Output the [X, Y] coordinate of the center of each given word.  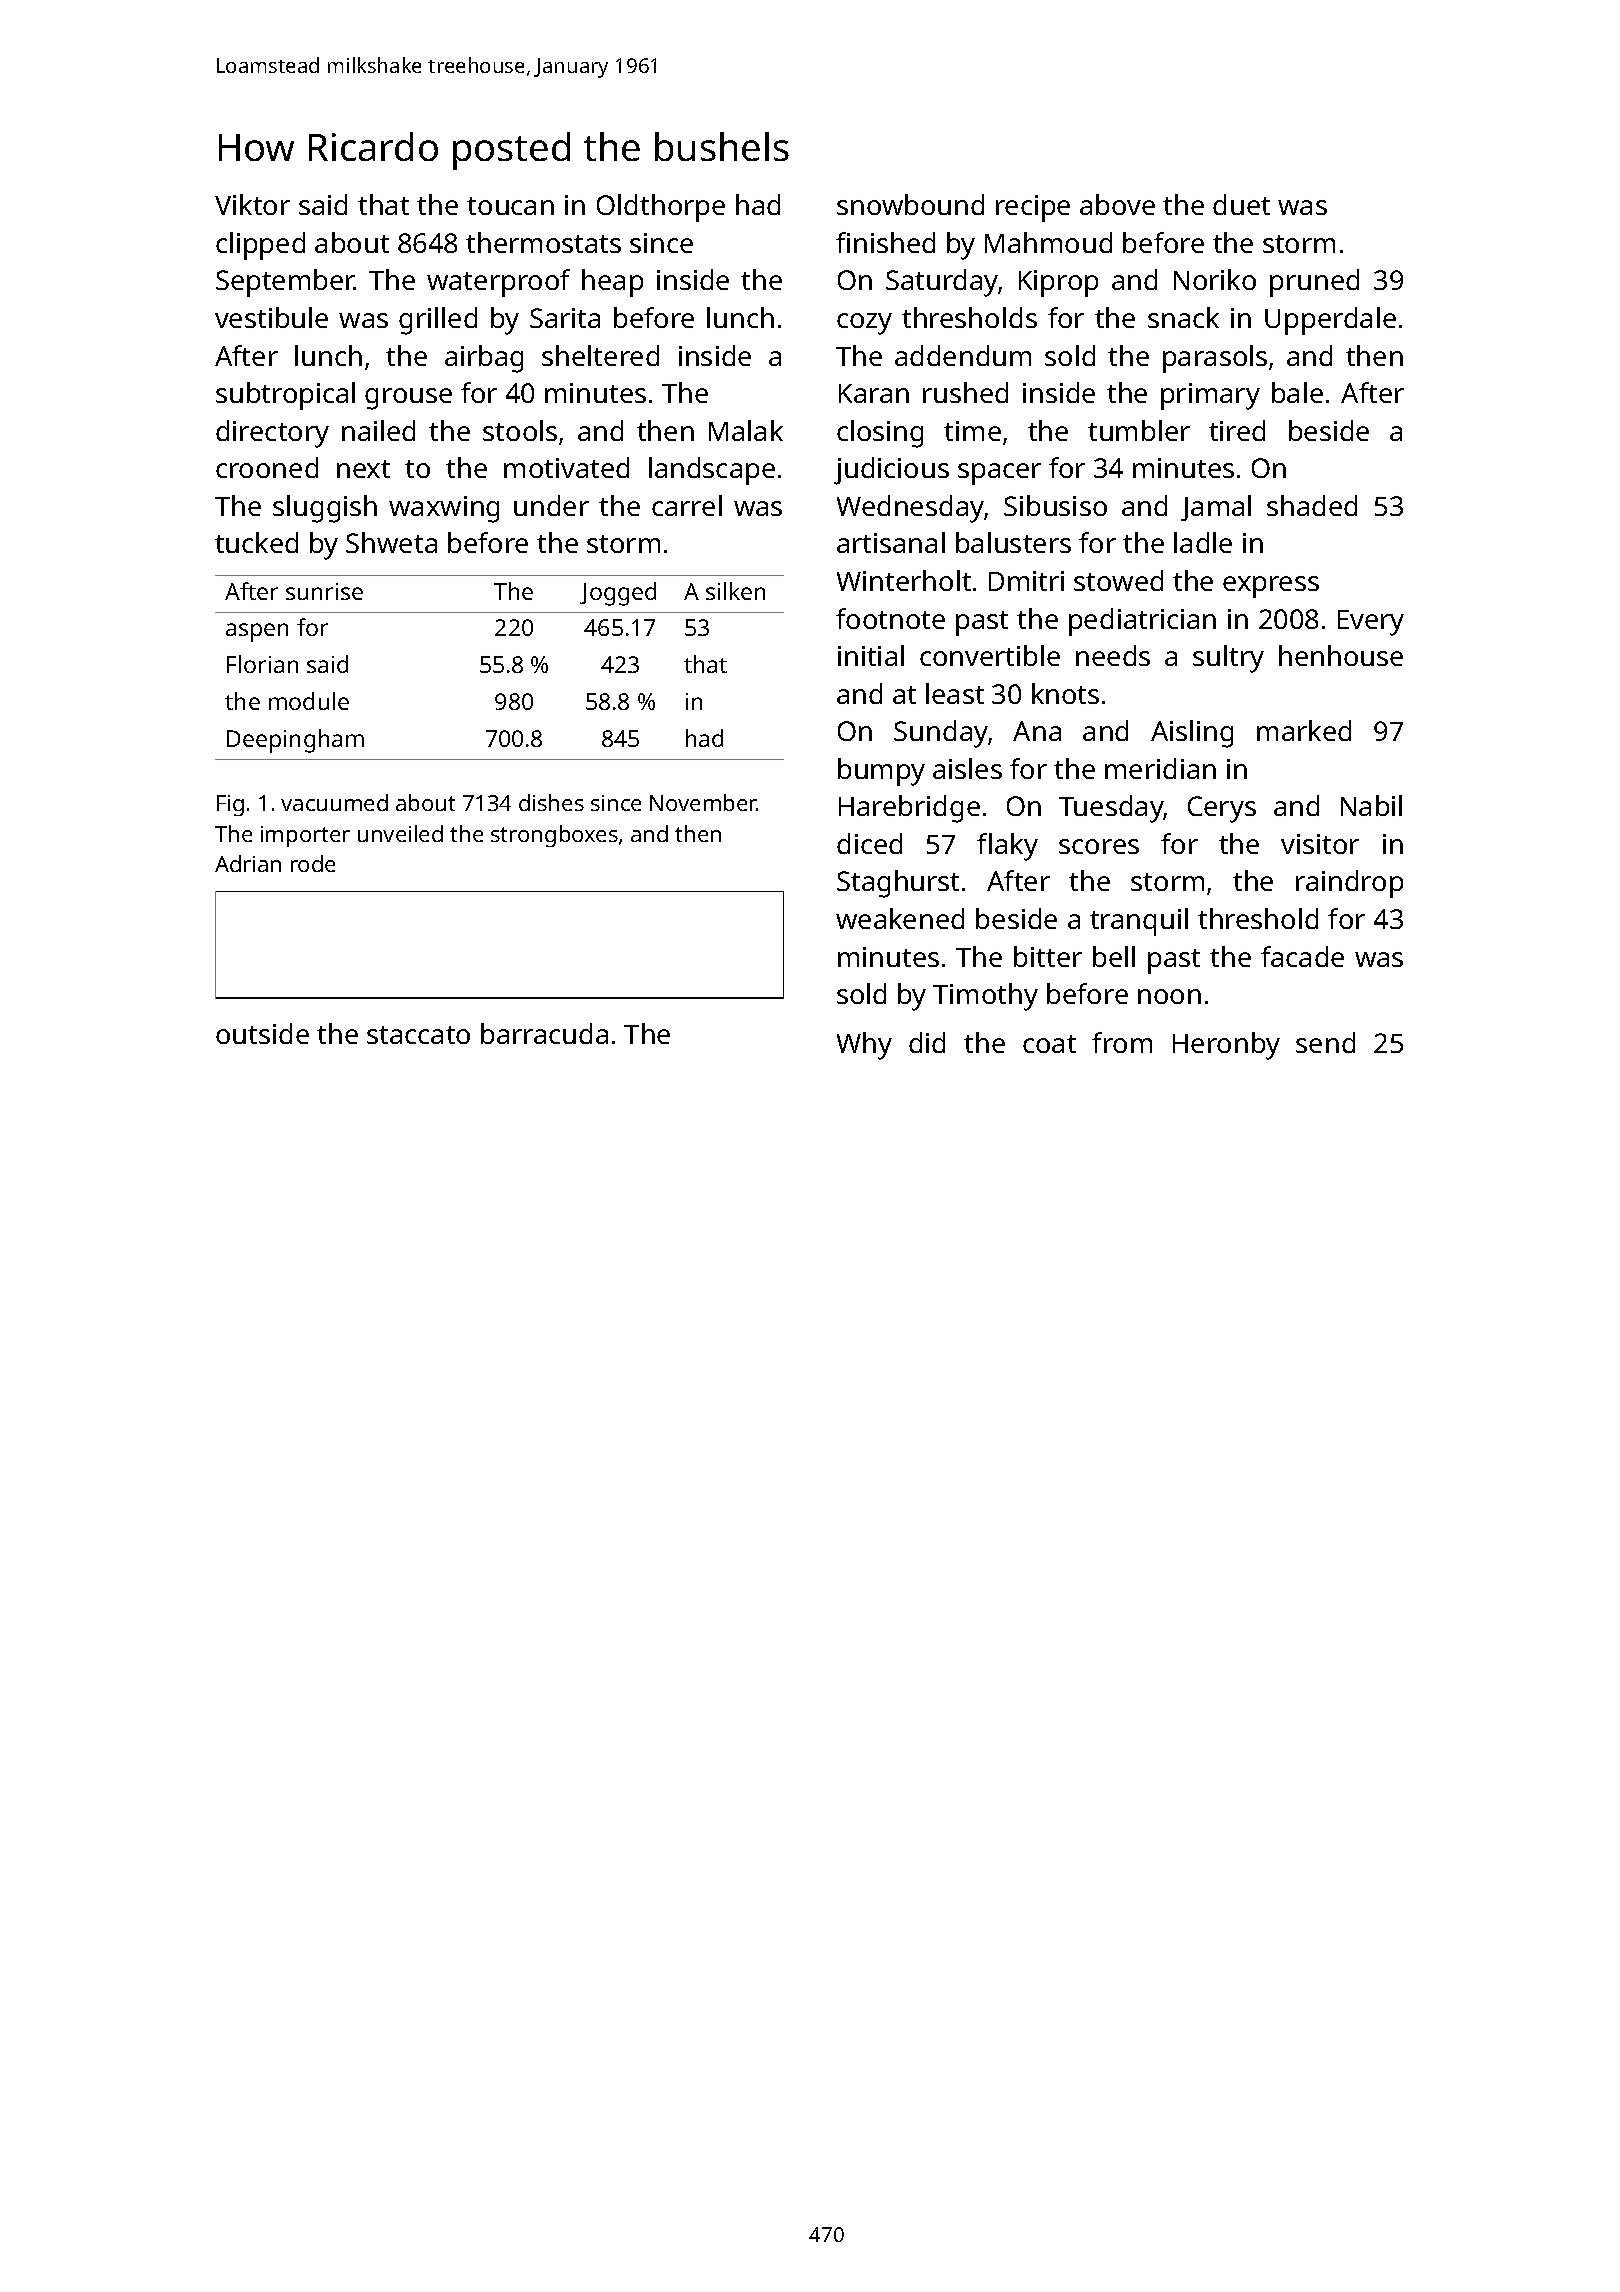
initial [871, 655]
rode [313, 863]
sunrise [324, 591]
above [1117, 204]
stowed [1118, 580]
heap [612, 283]
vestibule [271, 317]
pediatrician [1142, 622]
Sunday [941, 734]
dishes [551, 802]
